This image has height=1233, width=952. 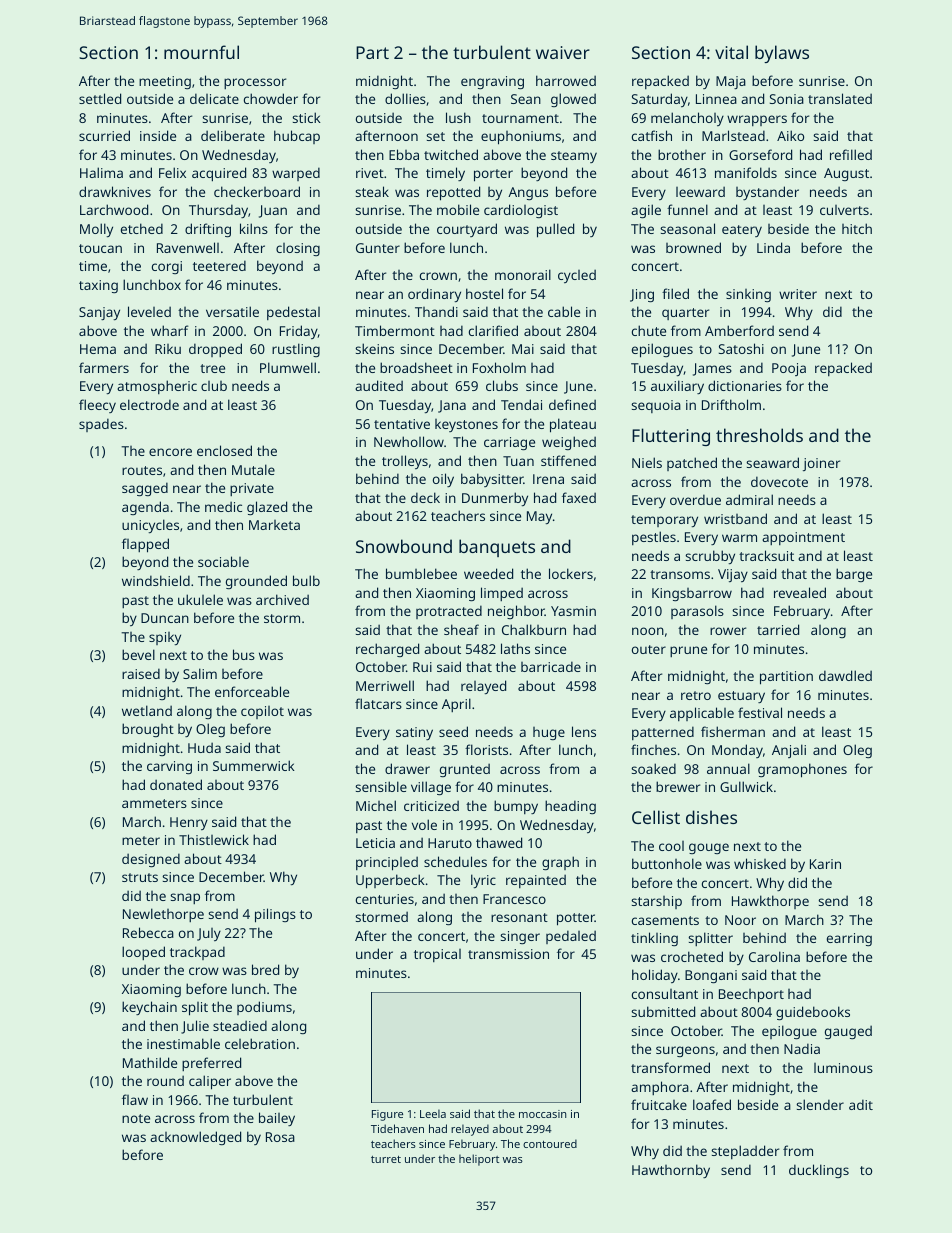 I want to click on trolleys, so click(x=405, y=462).
